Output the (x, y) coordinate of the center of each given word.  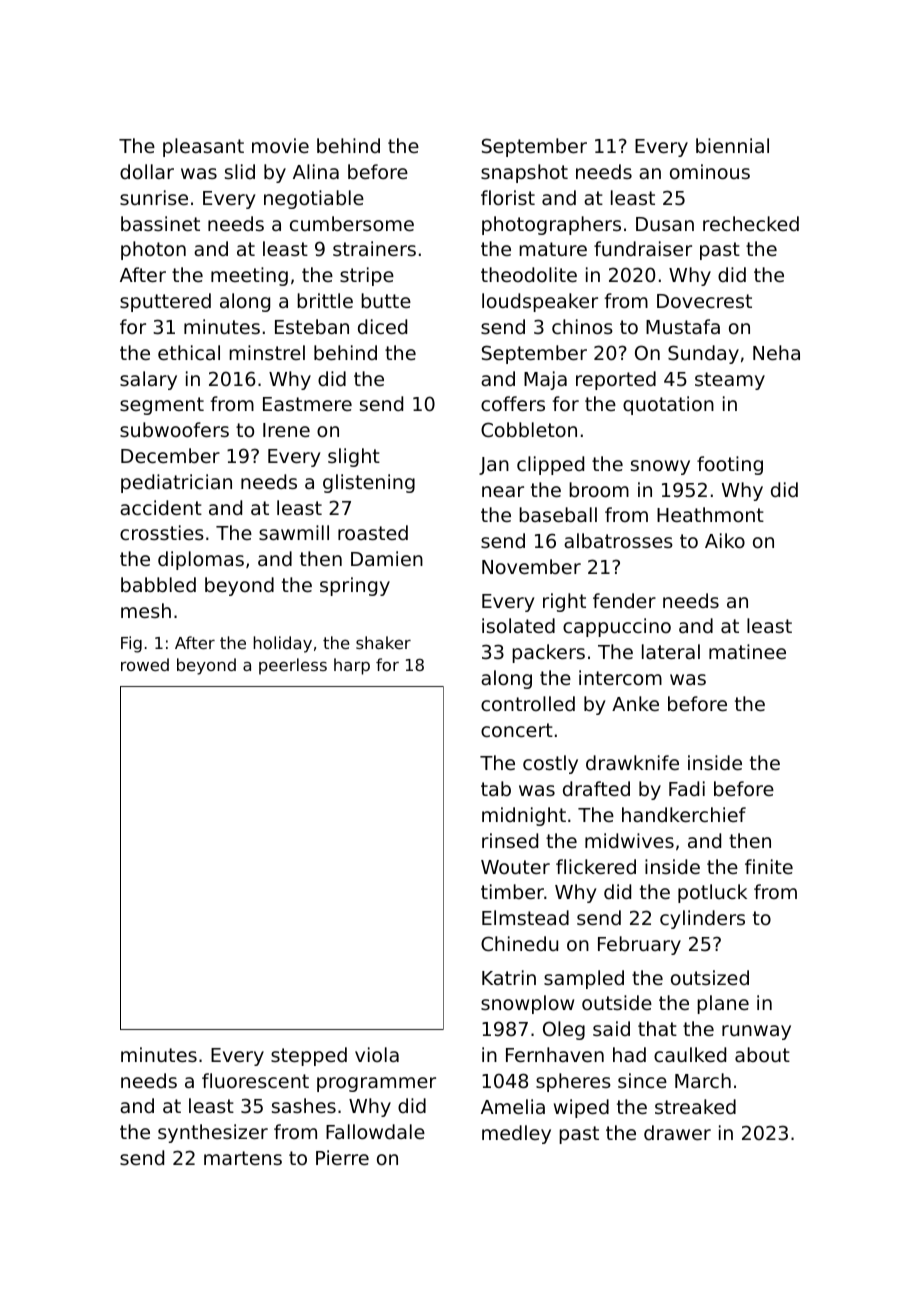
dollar (147, 171)
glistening (369, 483)
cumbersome (352, 223)
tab (496, 788)
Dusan (665, 224)
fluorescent (255, 1080)
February (639, 945)
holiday (282, 644)
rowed (145, 664)
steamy (730, 381)
